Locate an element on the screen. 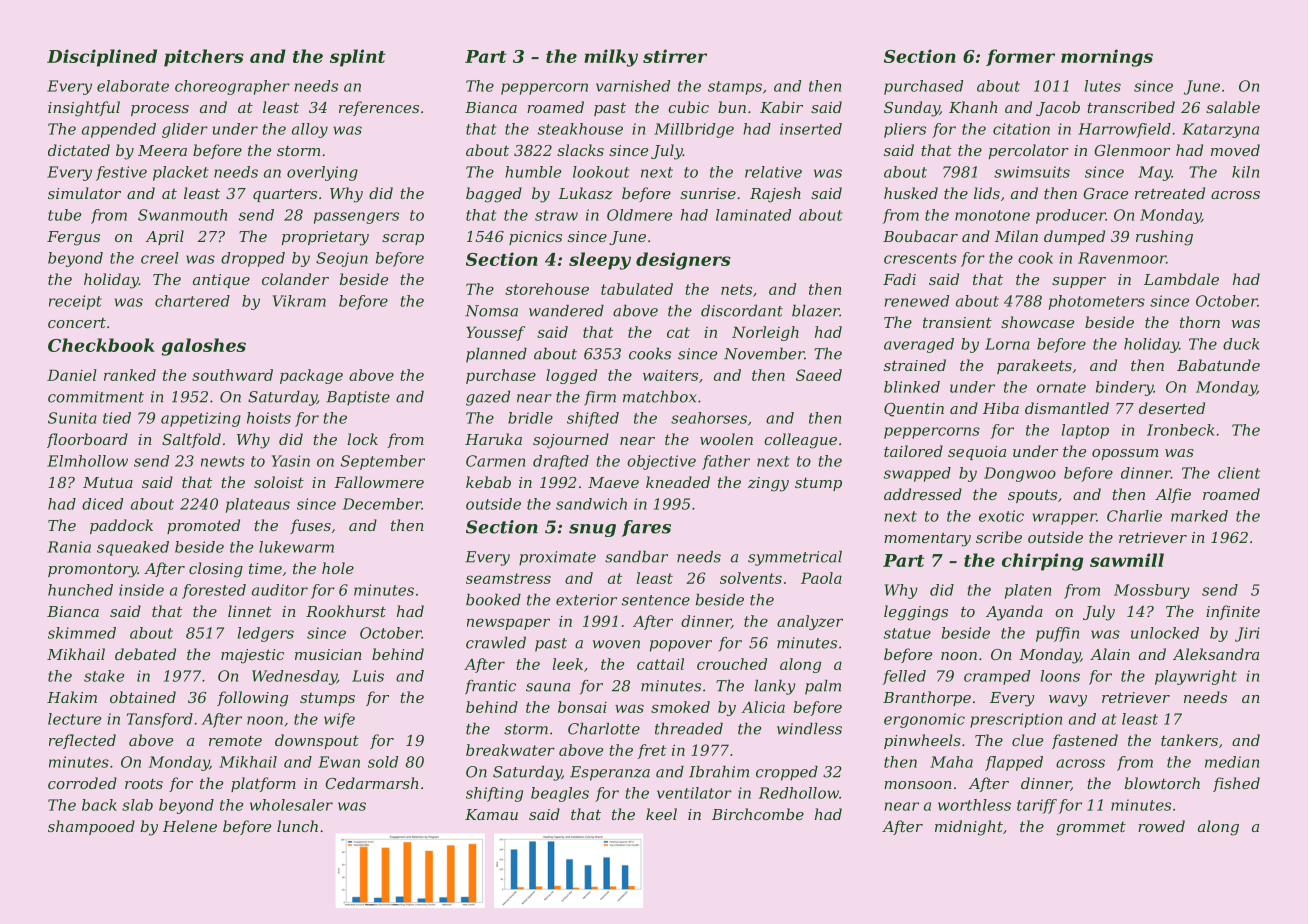 This screenshot has width=1308, height=924. Birchcombe is located at coordinates (758, 814).
